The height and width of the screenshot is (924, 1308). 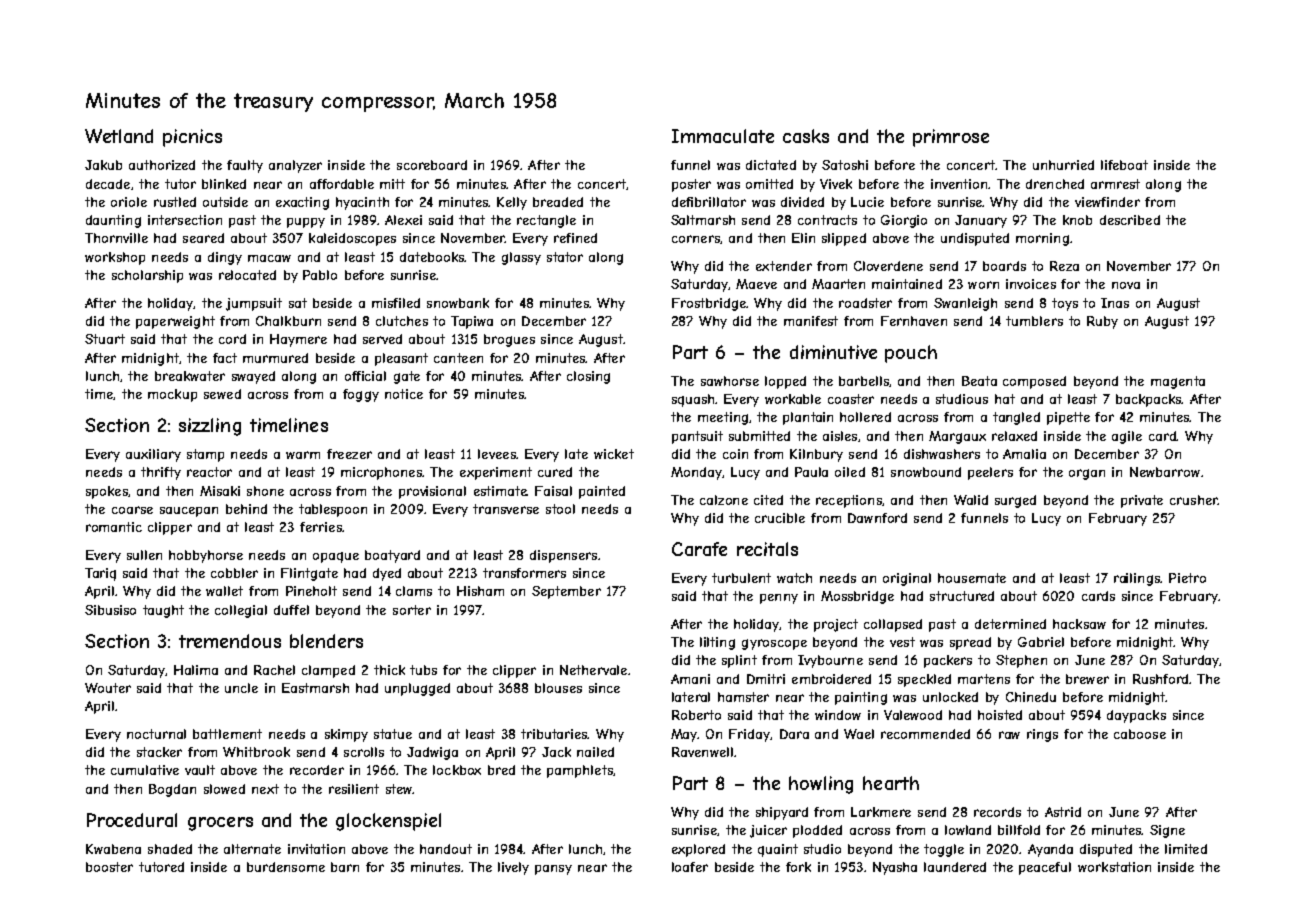 What do you see at coordinates (286, 867) in the screenshot?
I see `burdensome` at bounding box center [286, 867].
